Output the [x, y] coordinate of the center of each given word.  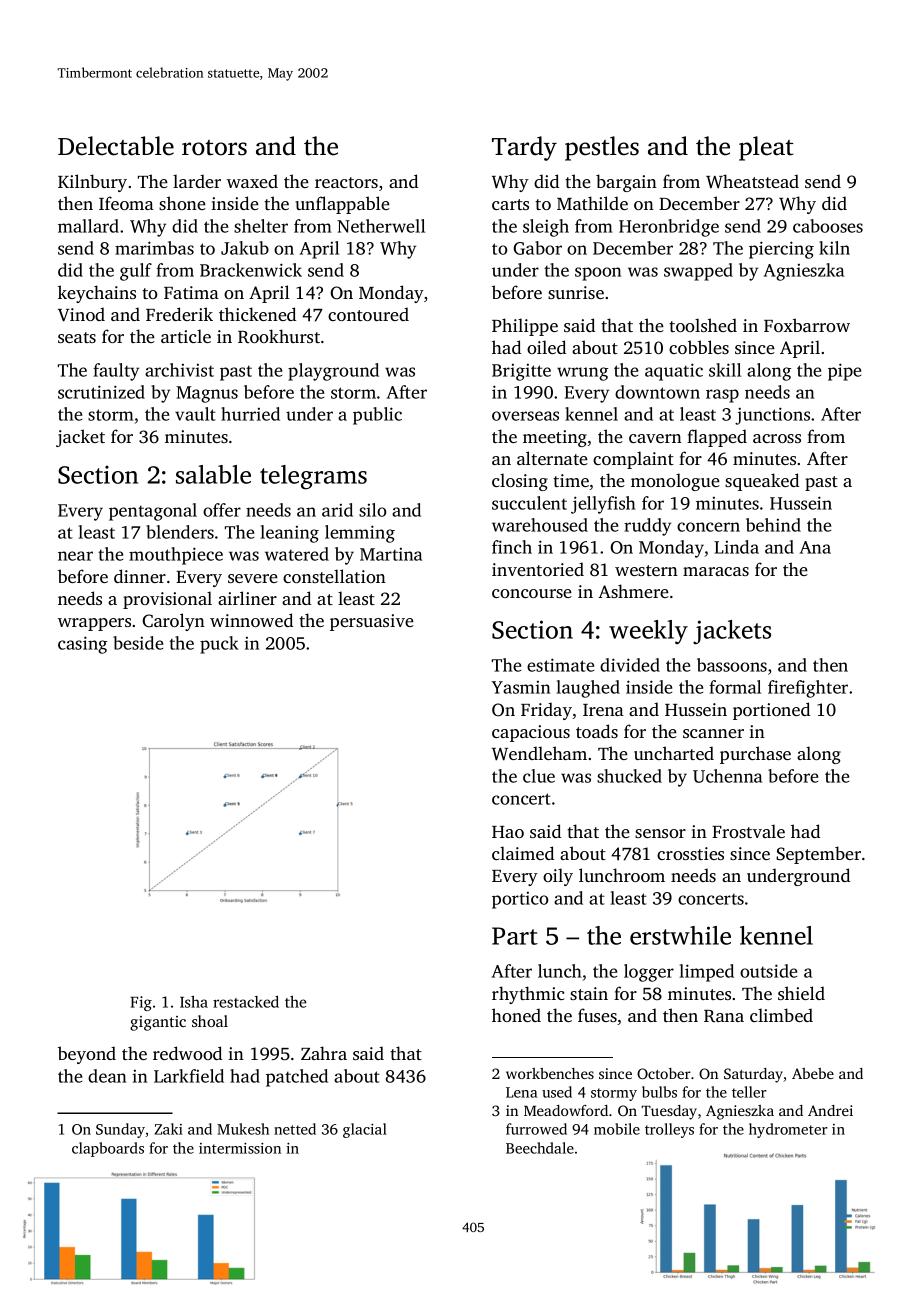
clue [539, 776]
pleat [766, 148]
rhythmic [528, 995]
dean [107, 1076]
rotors [214, 148]
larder [197, 181]
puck [219, 645]
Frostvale [748, 831]
